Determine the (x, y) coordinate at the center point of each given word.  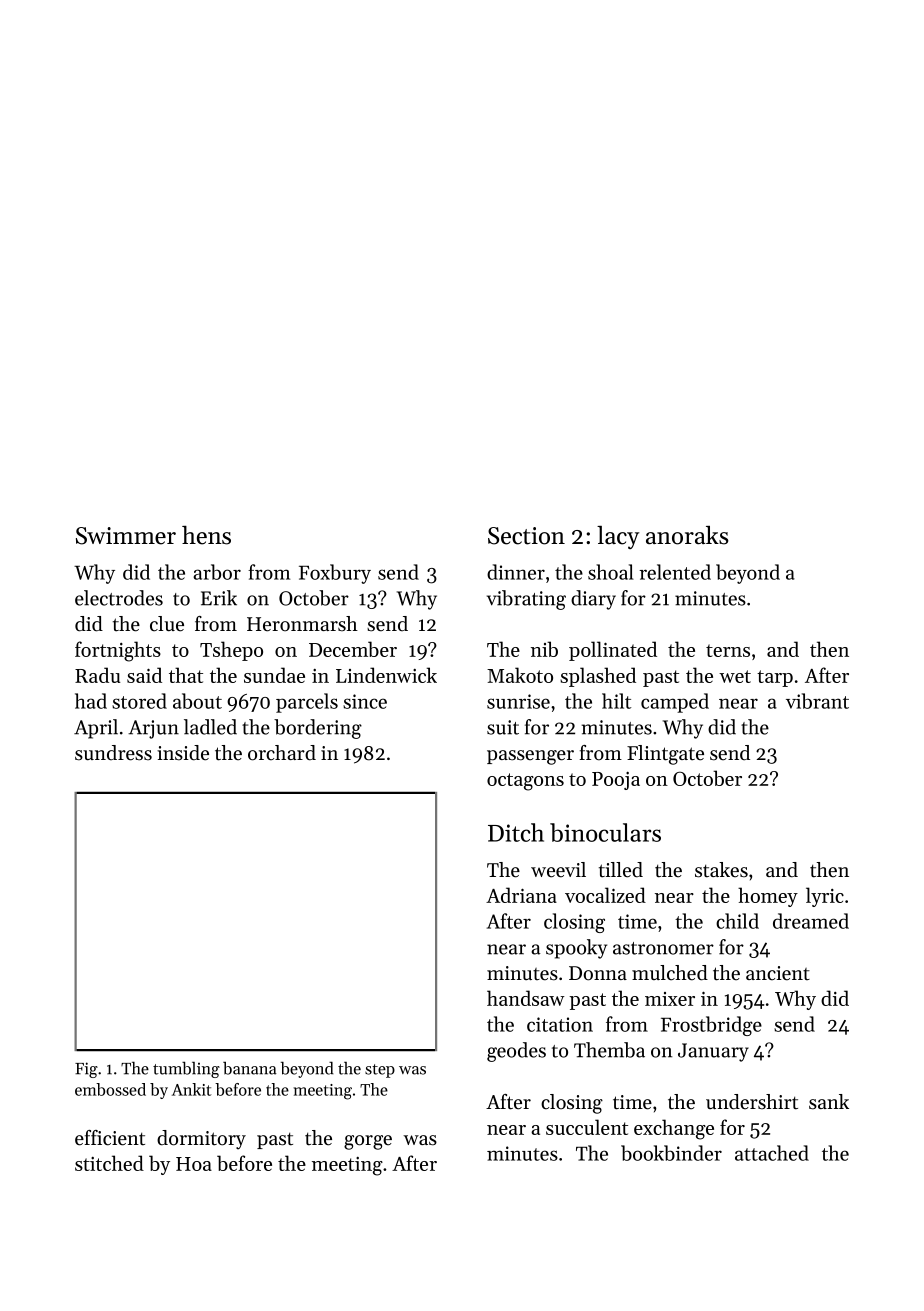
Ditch (516, 832)
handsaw (526, 998)
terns (728, 650)
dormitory (201, 1140)
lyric (825, 897)
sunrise (518, 701)
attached (772, 1153)
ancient (778, 973)
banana (250, 1068)
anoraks (687, 535)
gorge (368, 1142)
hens (206, 535)
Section (526, 536)
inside (183, 753)
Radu (97, 675)
